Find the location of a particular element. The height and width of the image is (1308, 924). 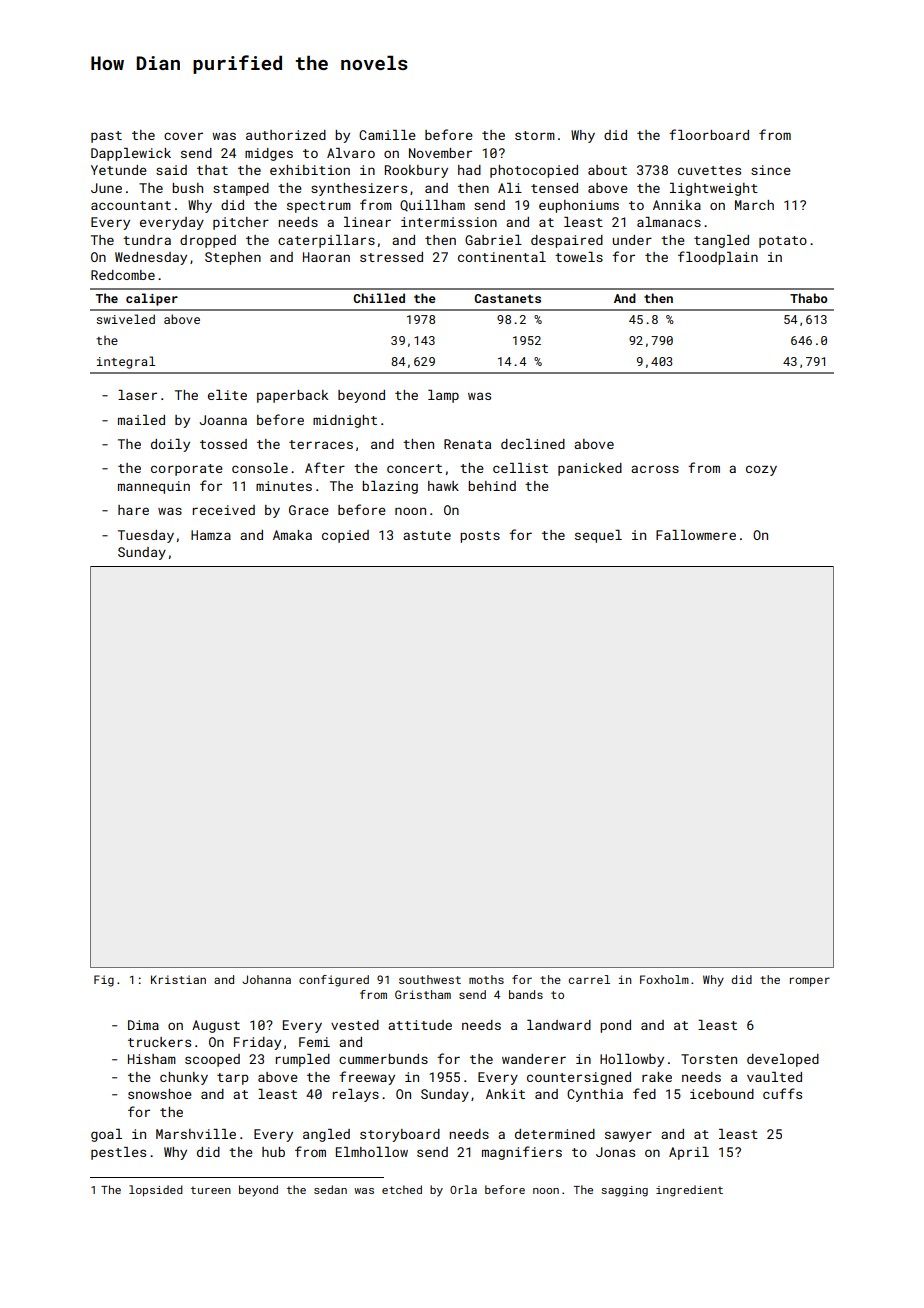

hub is located at coordinates (273, 1152).
